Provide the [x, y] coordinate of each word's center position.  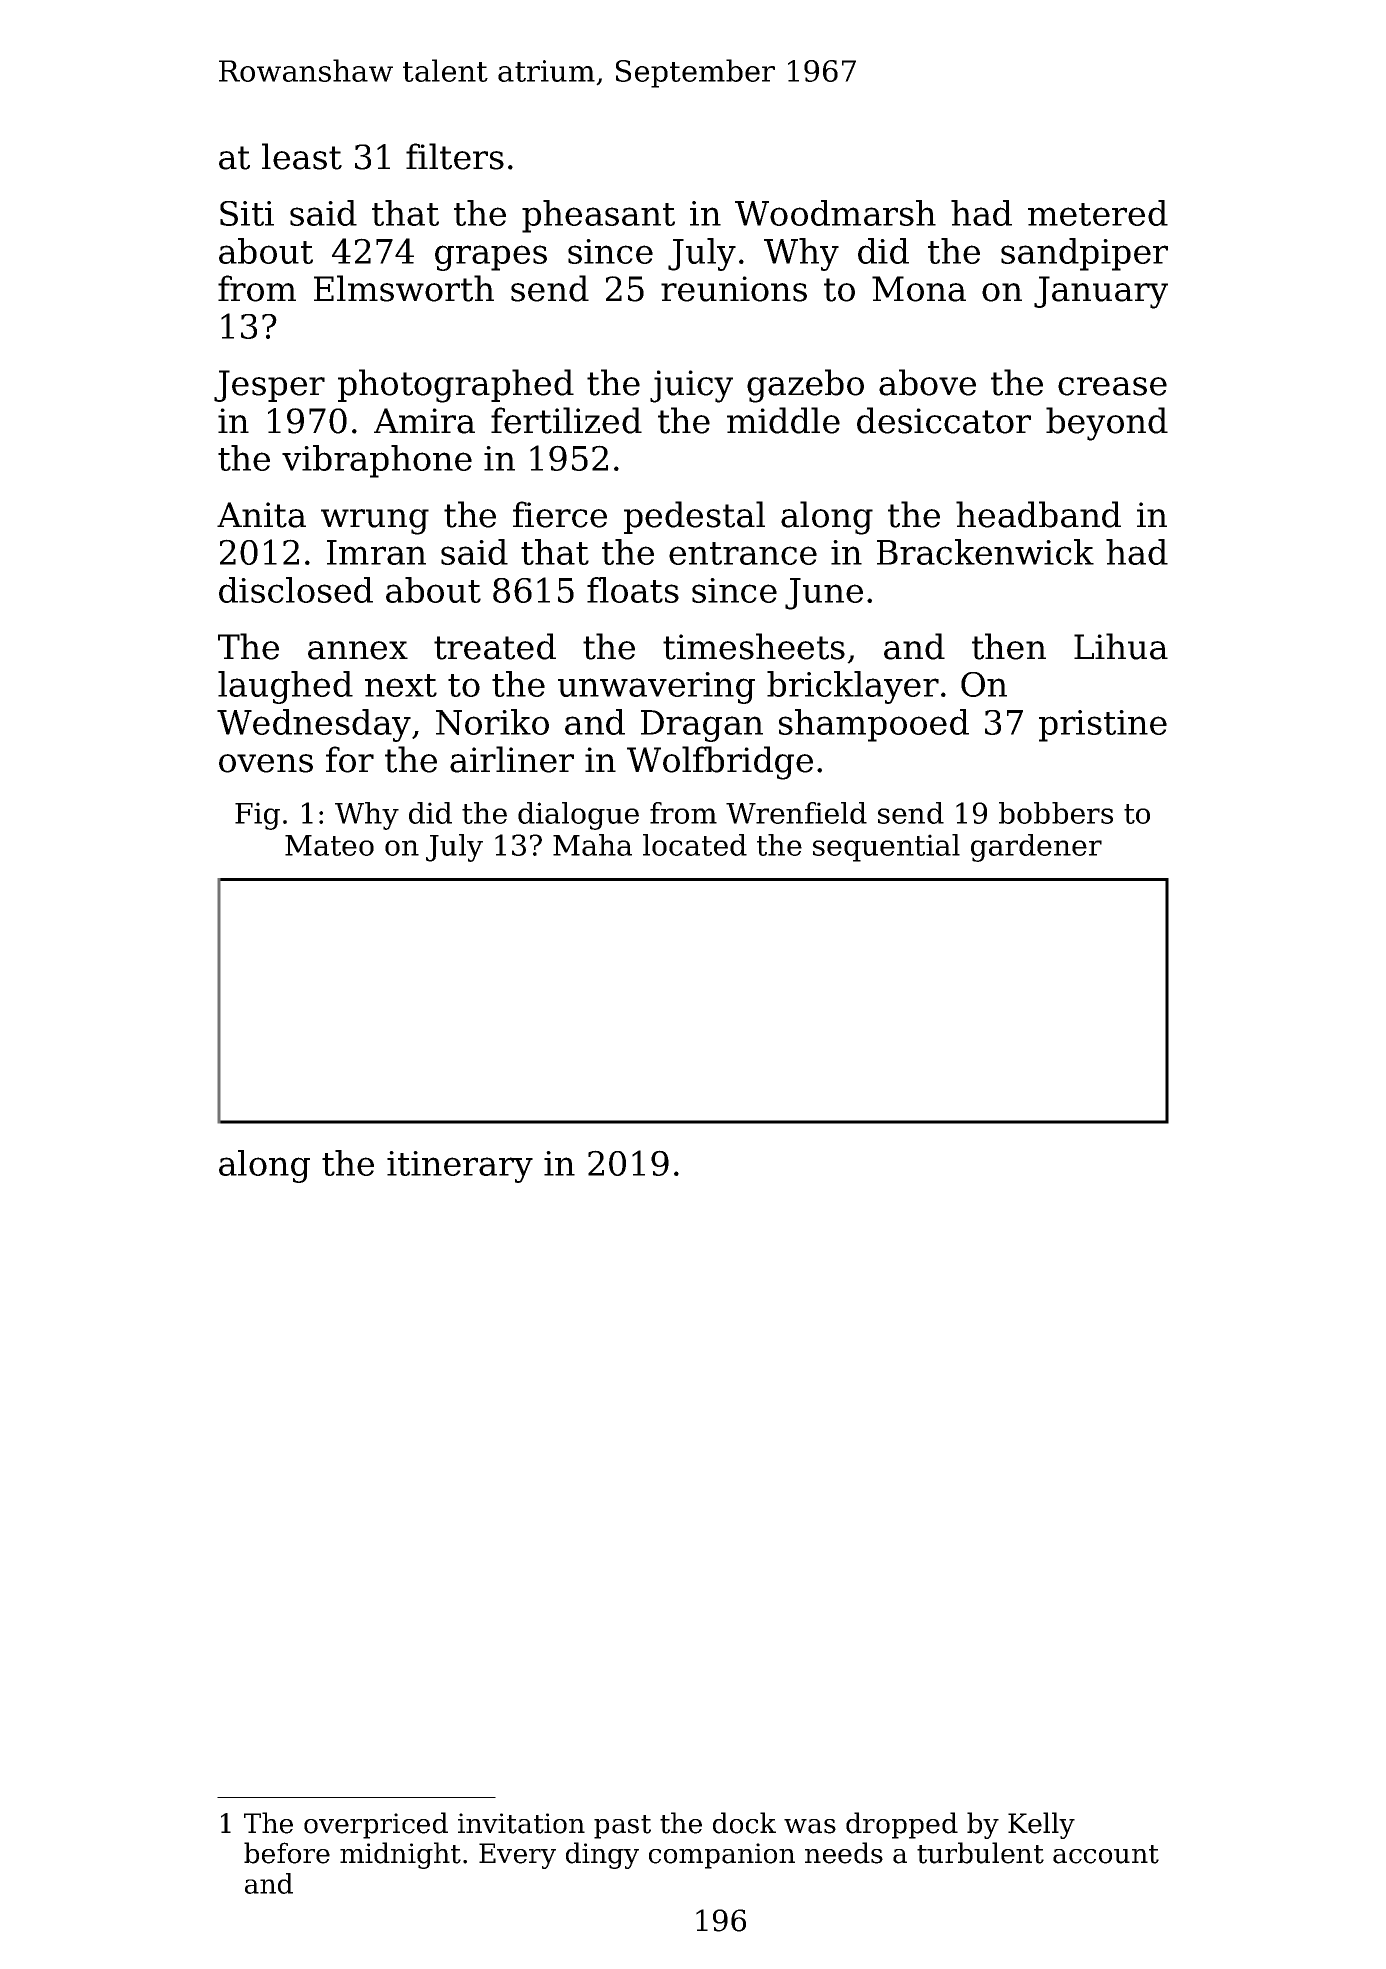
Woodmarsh [835, 213]
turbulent [980, 1853]
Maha [592, 845]
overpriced [376, 1825]
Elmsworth [404, 288]
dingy [602, 1855]
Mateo [329, 845]
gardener [1036, 848]
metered [1098, 213]
